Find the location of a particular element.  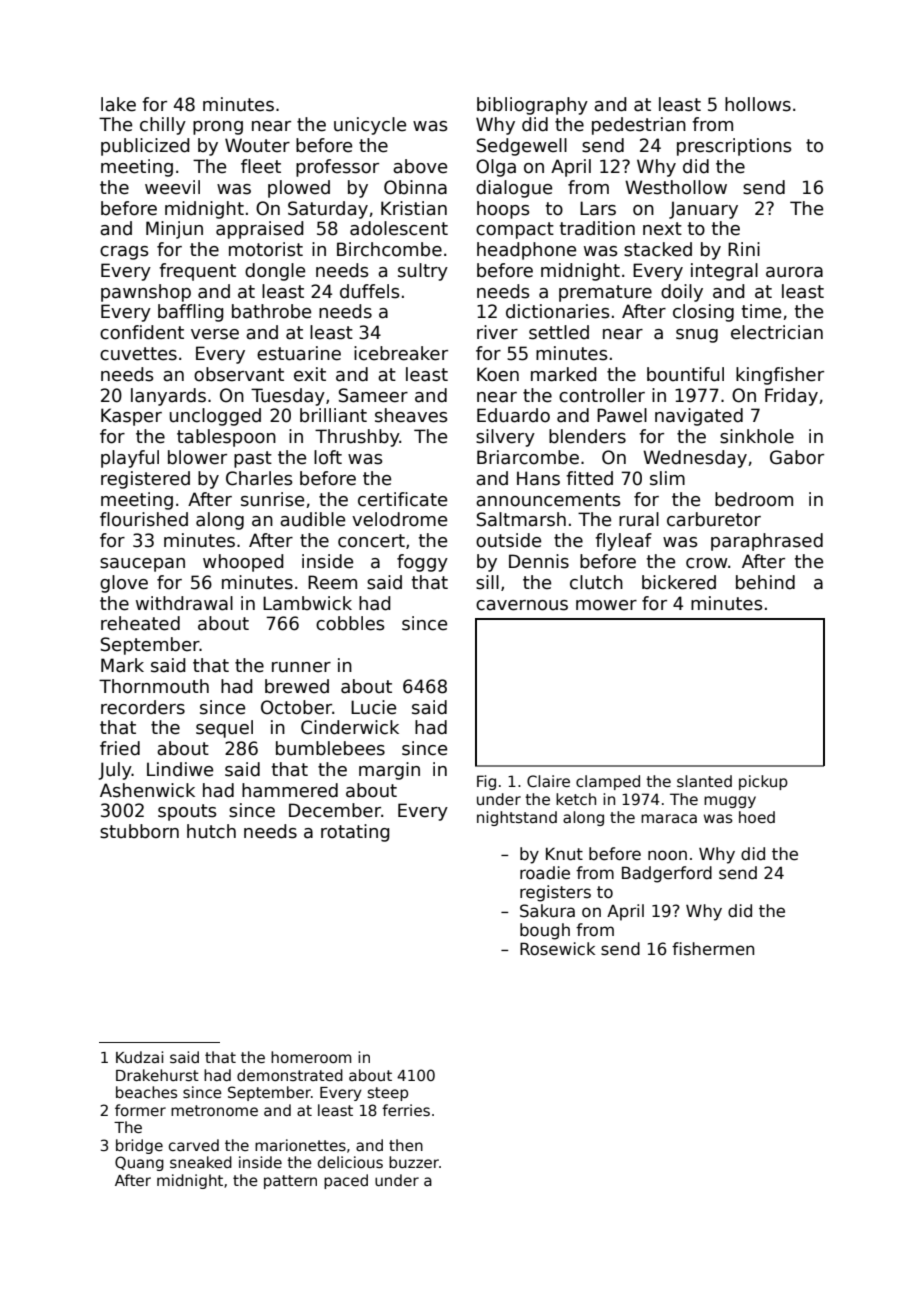

Obinna is located at coordinates (415, 187).
